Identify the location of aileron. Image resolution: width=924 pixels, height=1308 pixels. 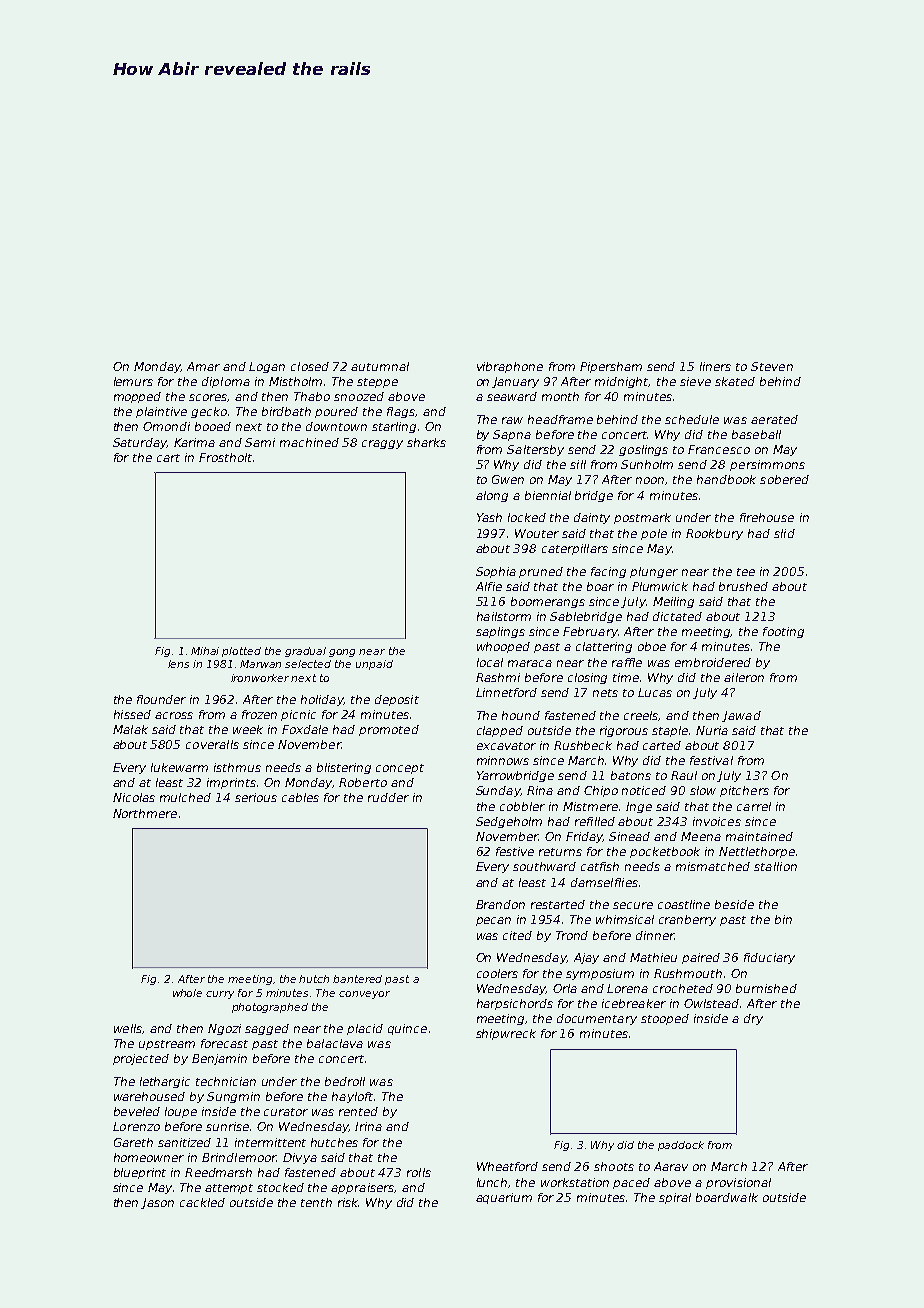
(744, 677).
